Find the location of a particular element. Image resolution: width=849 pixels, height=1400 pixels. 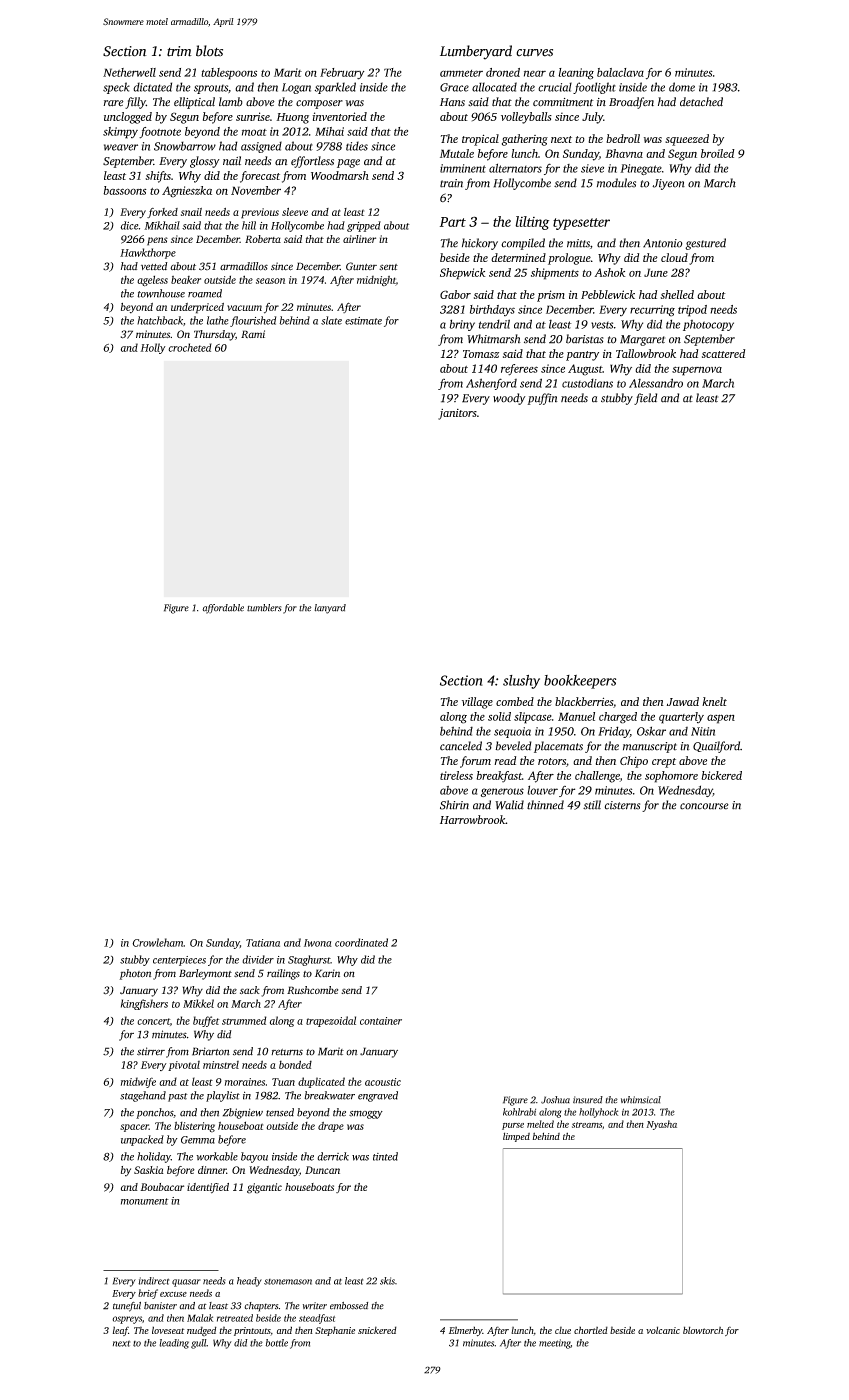

Hans is located at coordinates (452, 102).
